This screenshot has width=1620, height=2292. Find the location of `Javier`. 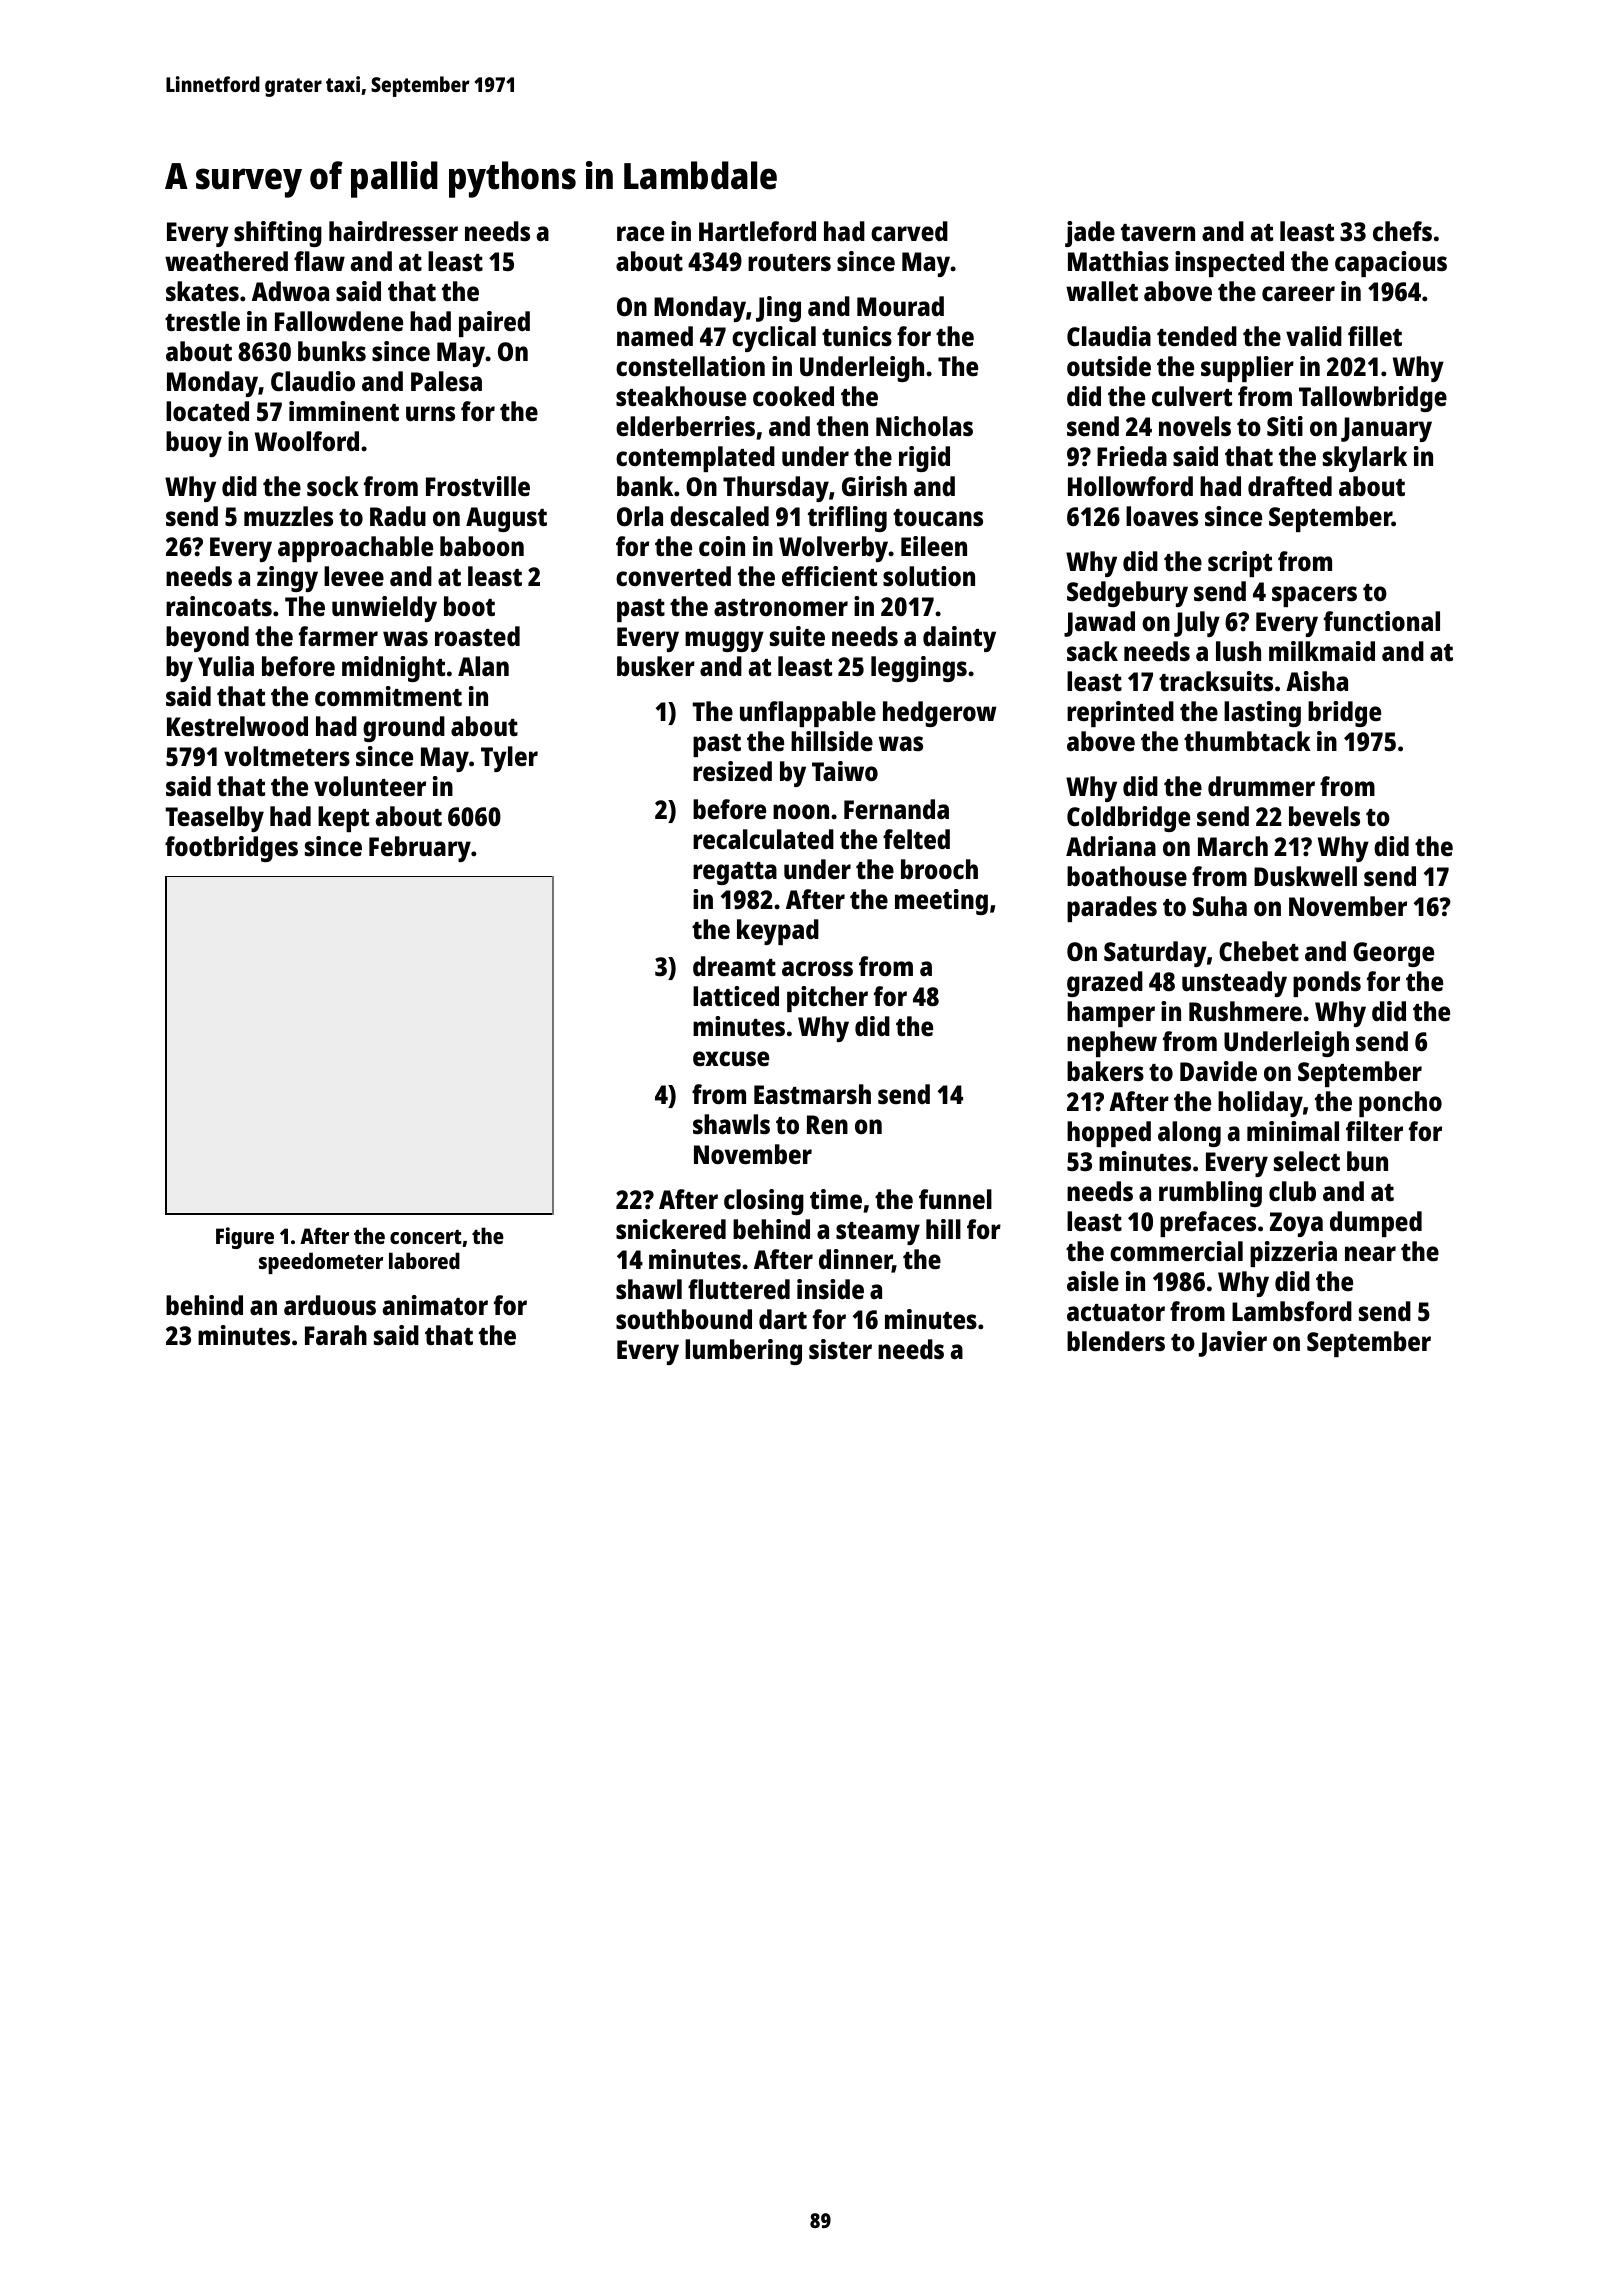

Javier is located at coordinates (1233, 1344).
